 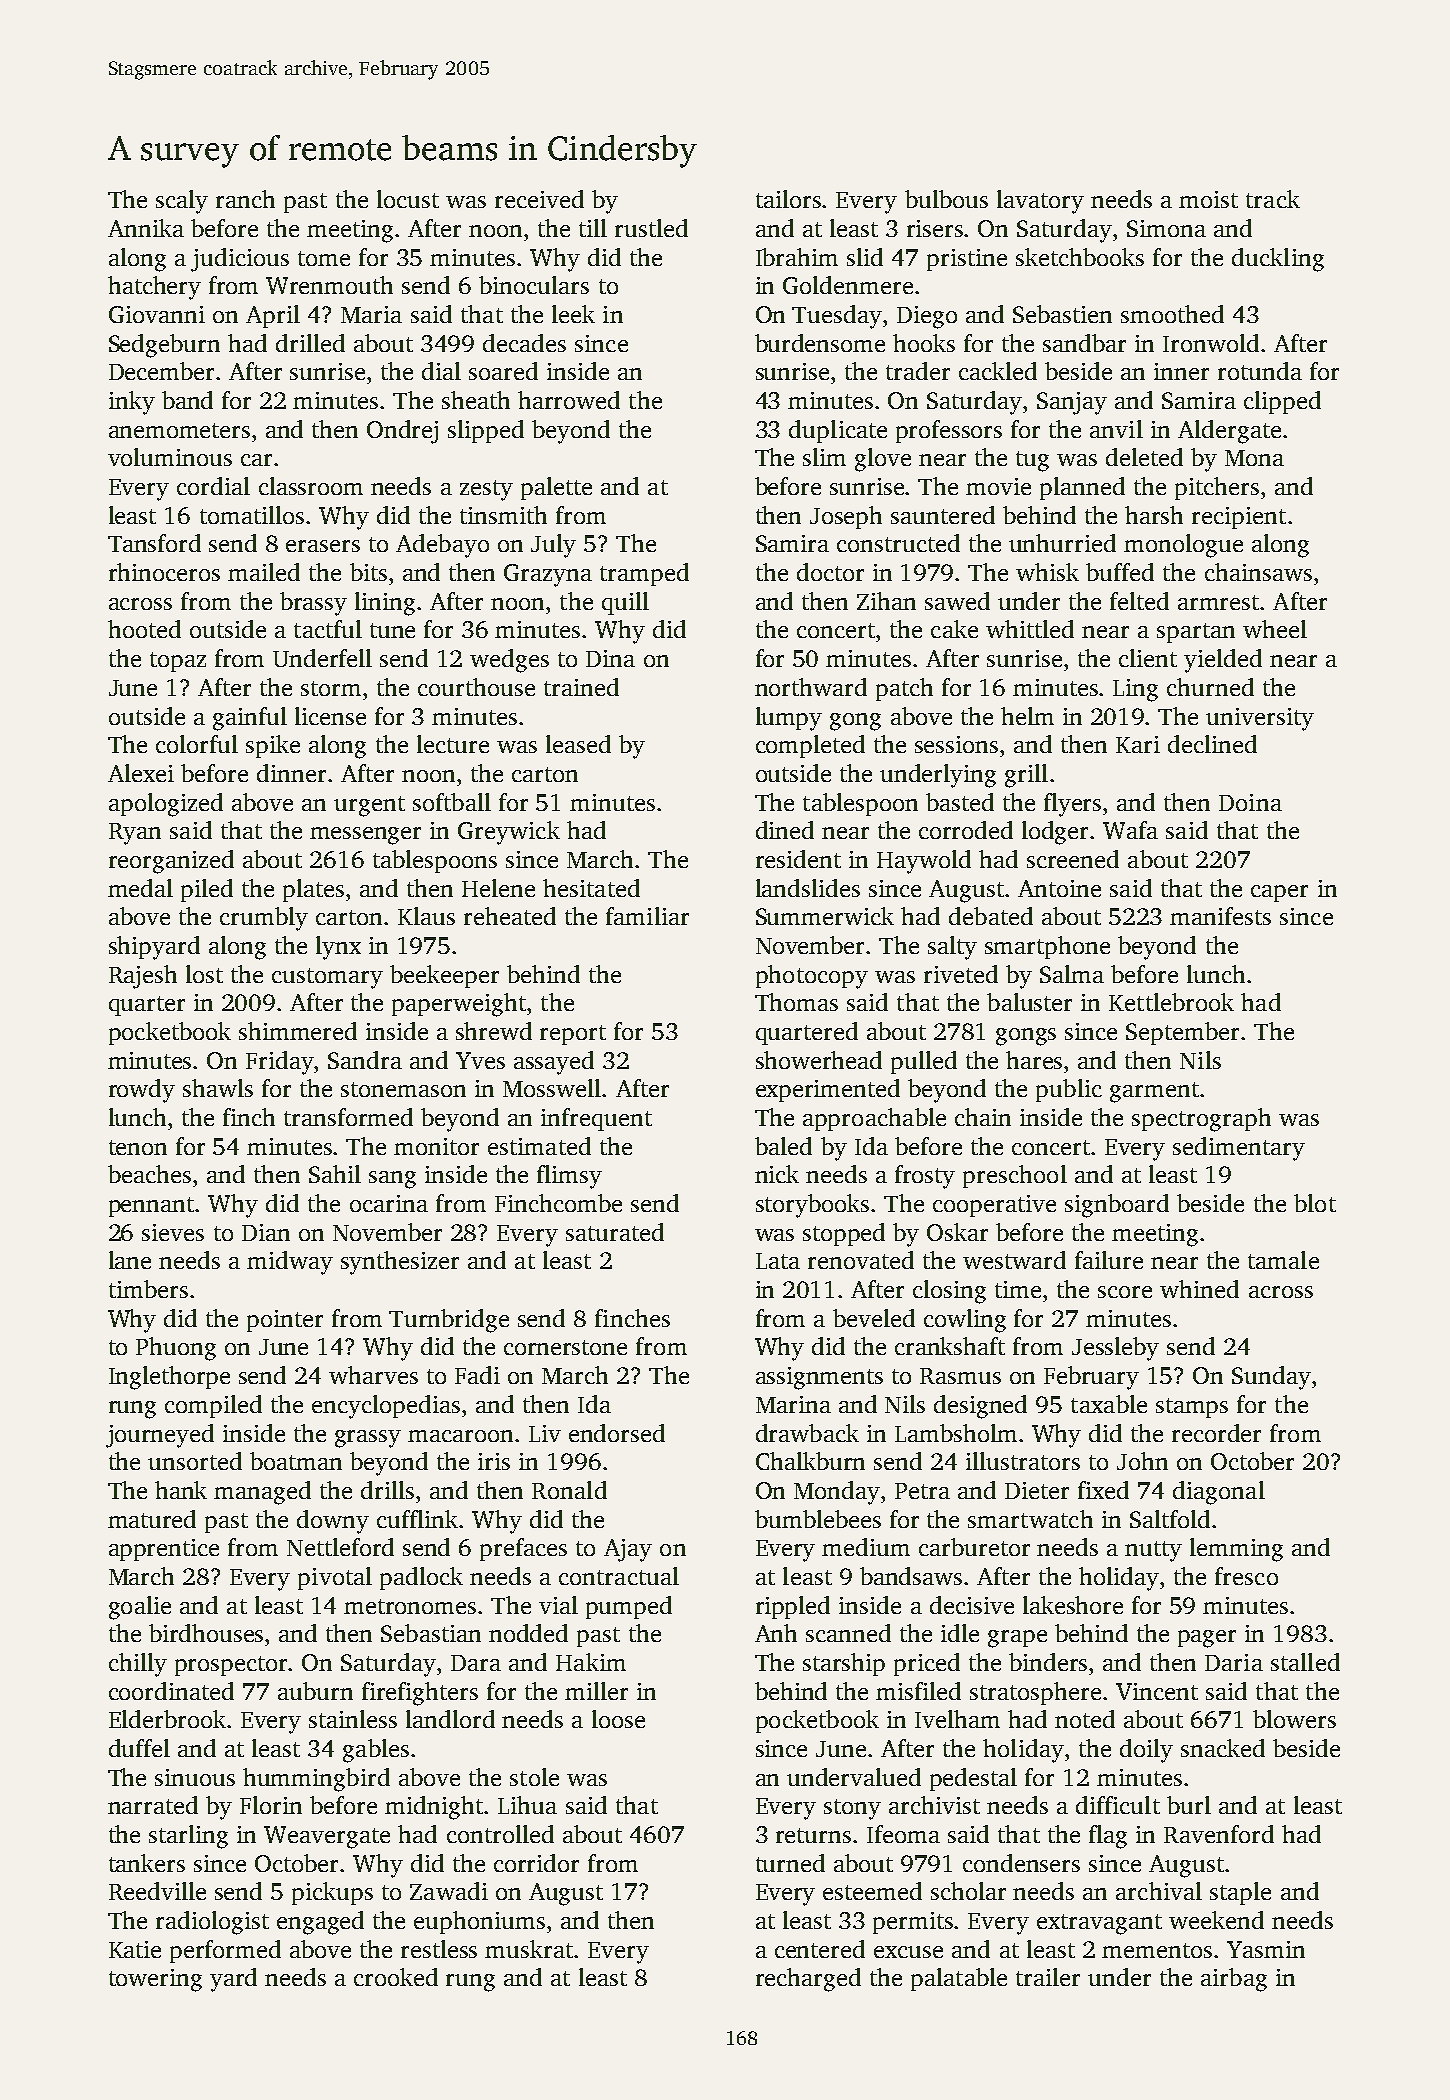 What do you see at coordinates (396, 1977) in the page?
I see `crooked` at bounding box center [396, 1977].
